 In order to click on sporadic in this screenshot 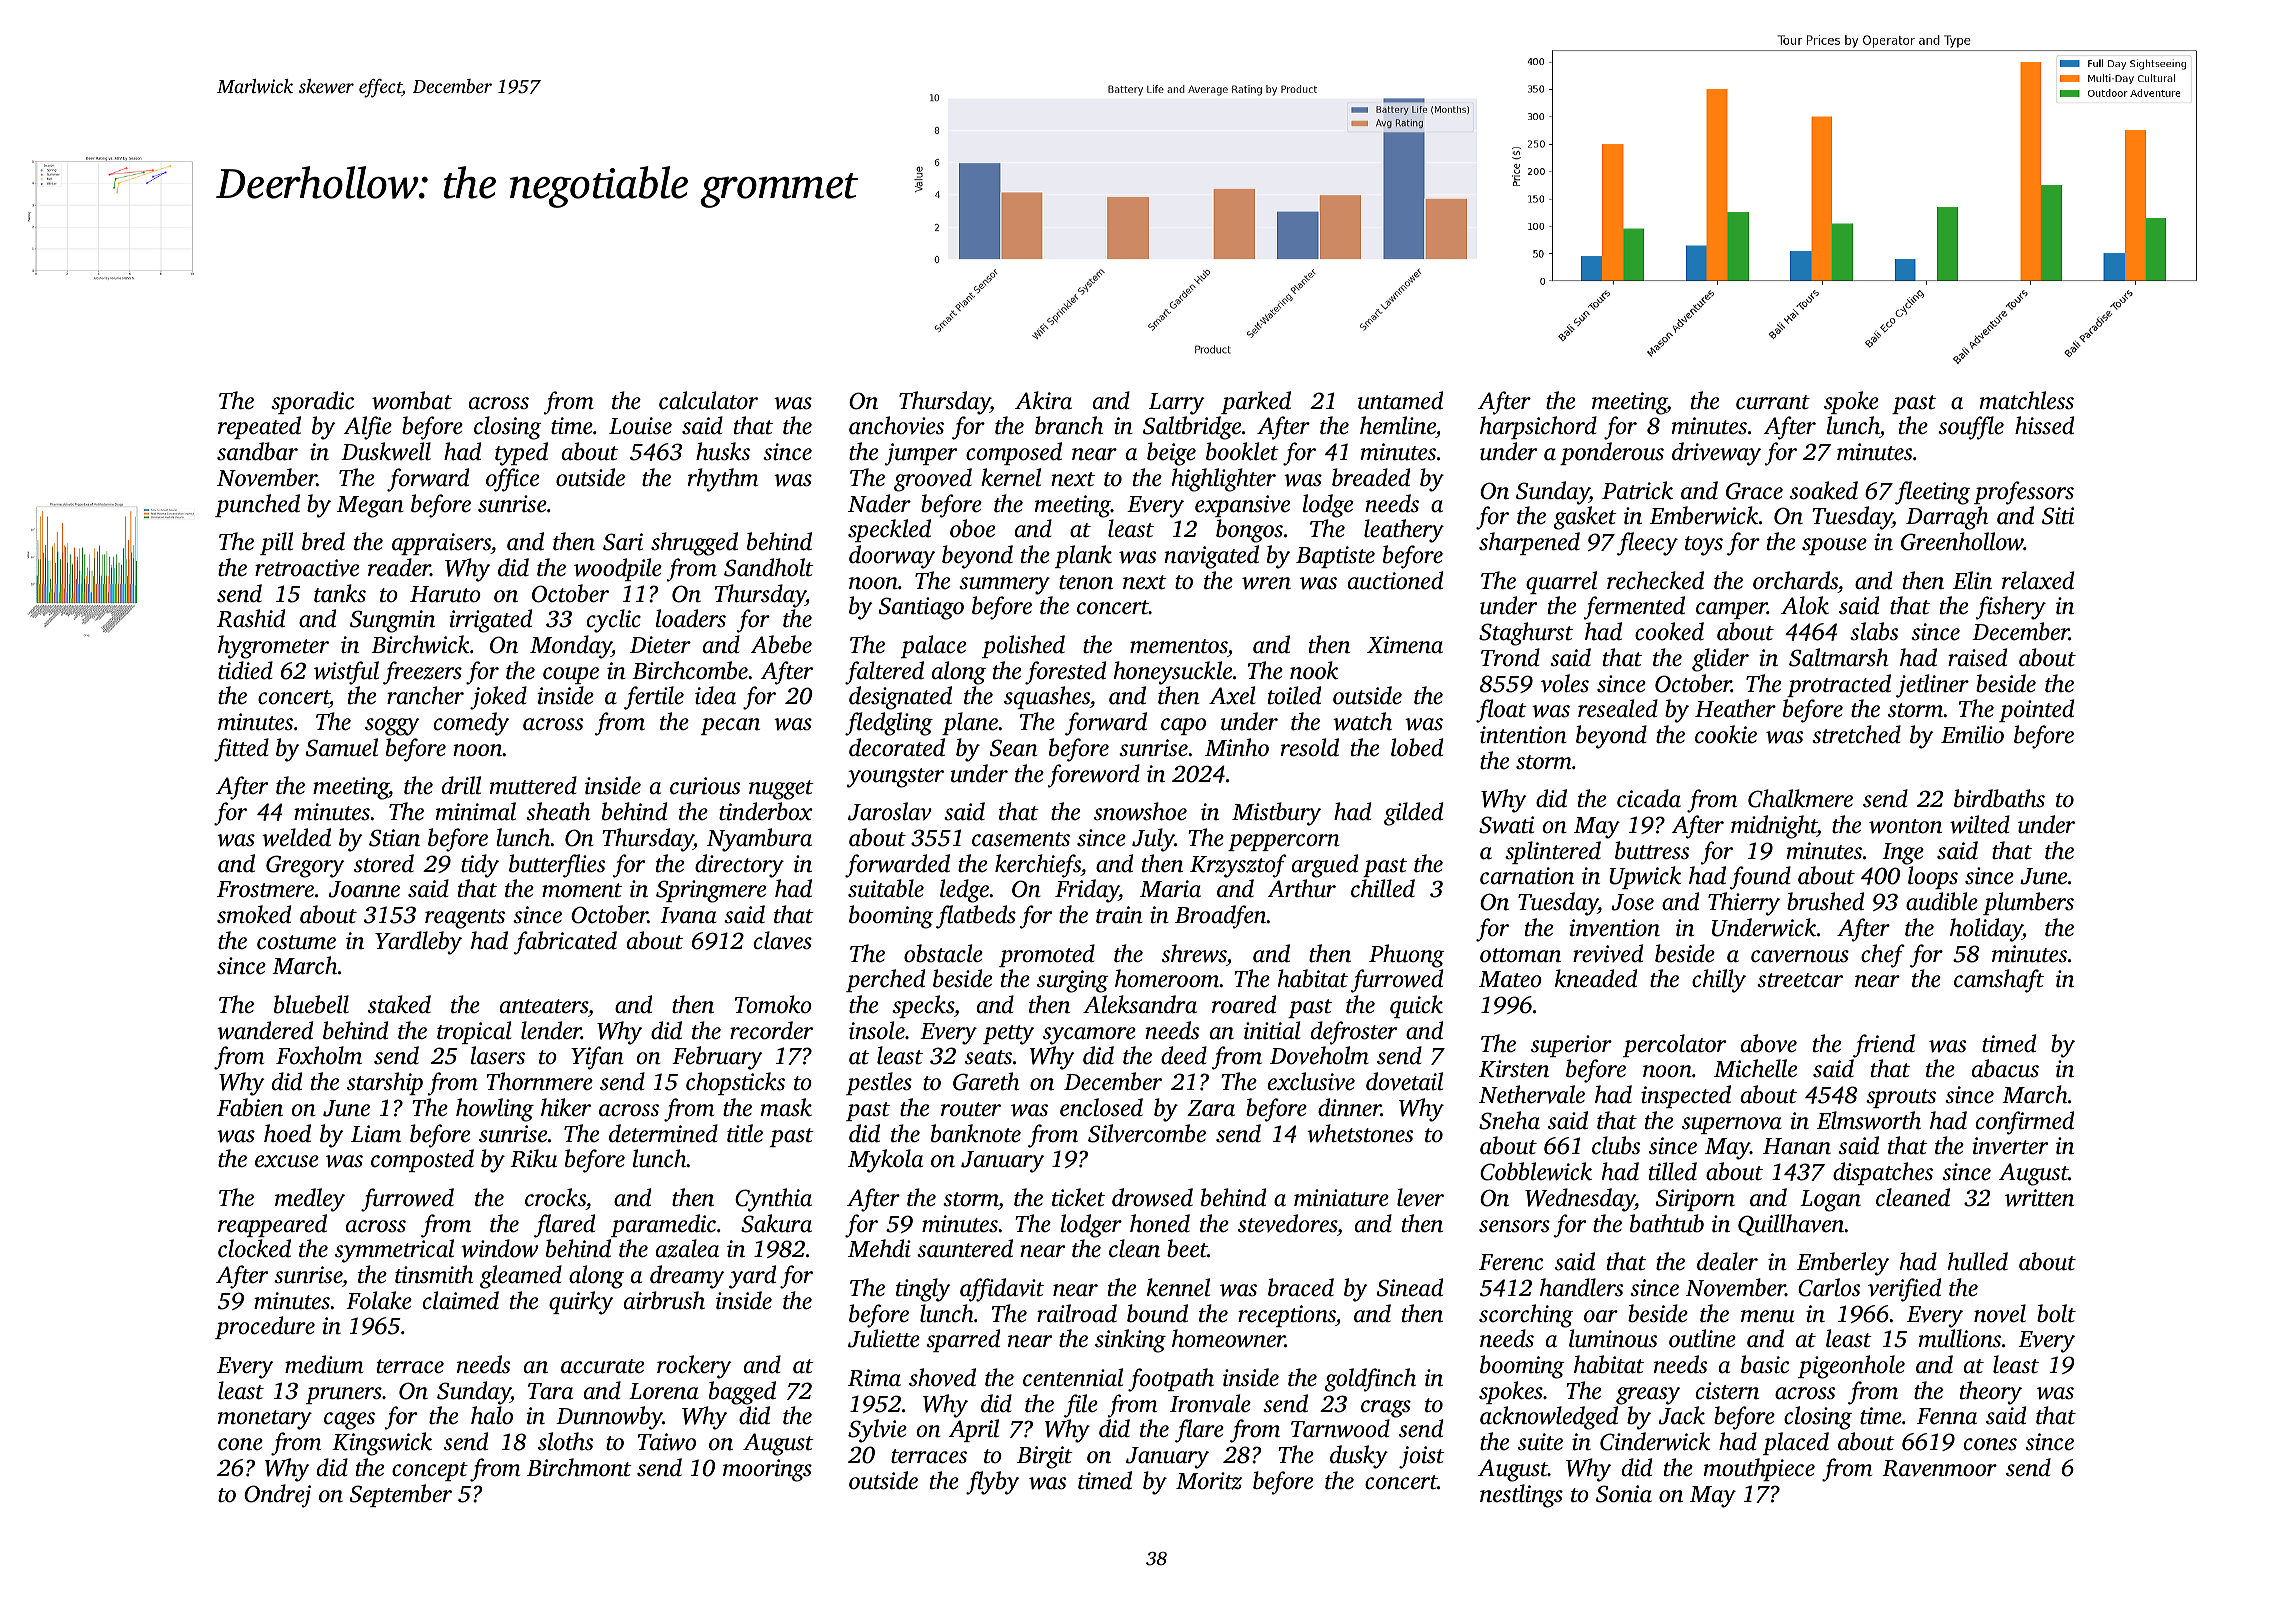, I will do `click(312, 402)`.
